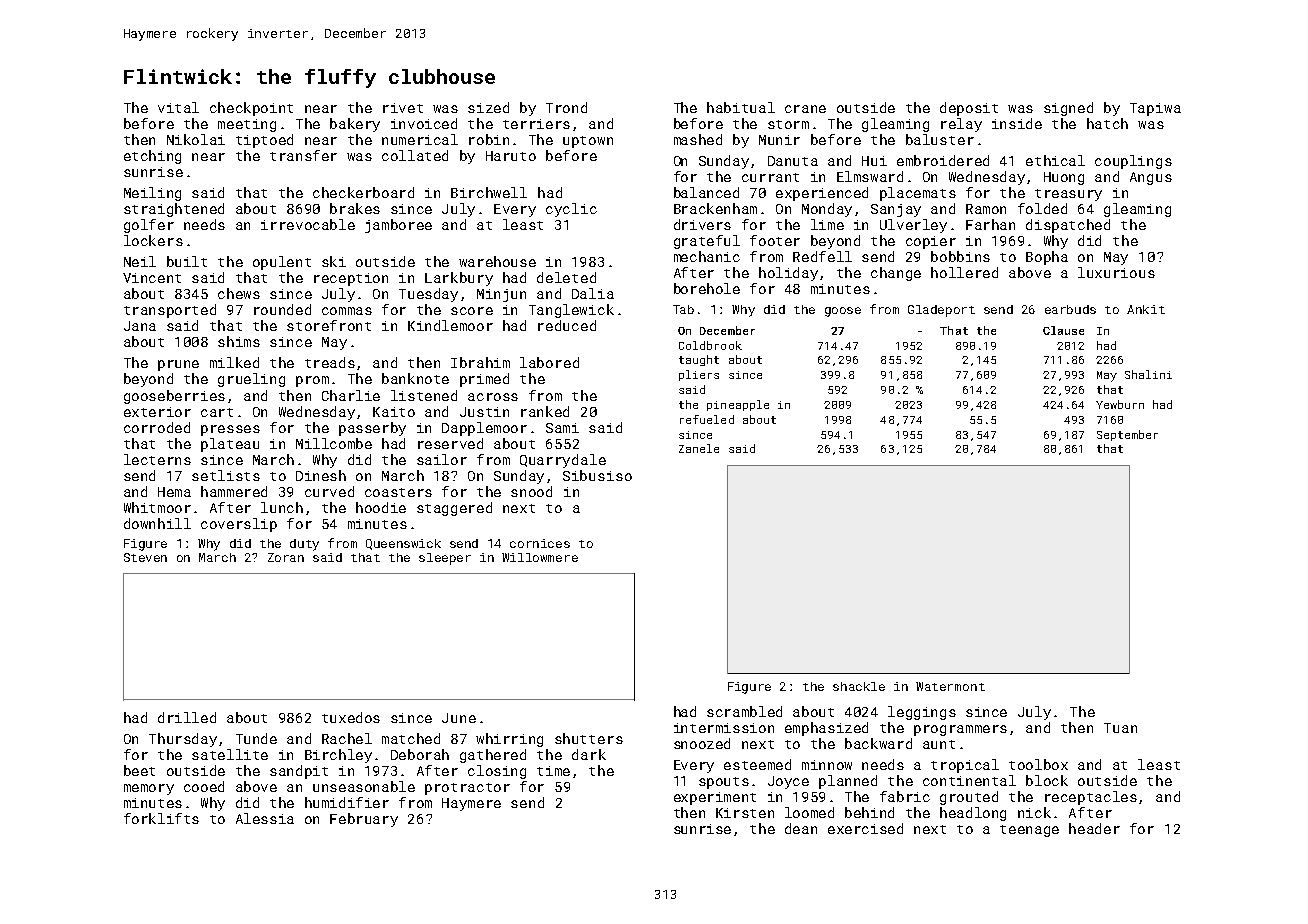 This document has width=1308, height=924. What do you see at coordinates (1120, 728) in the document?
I see `Tuan` at bounding box center [1120, 728].
